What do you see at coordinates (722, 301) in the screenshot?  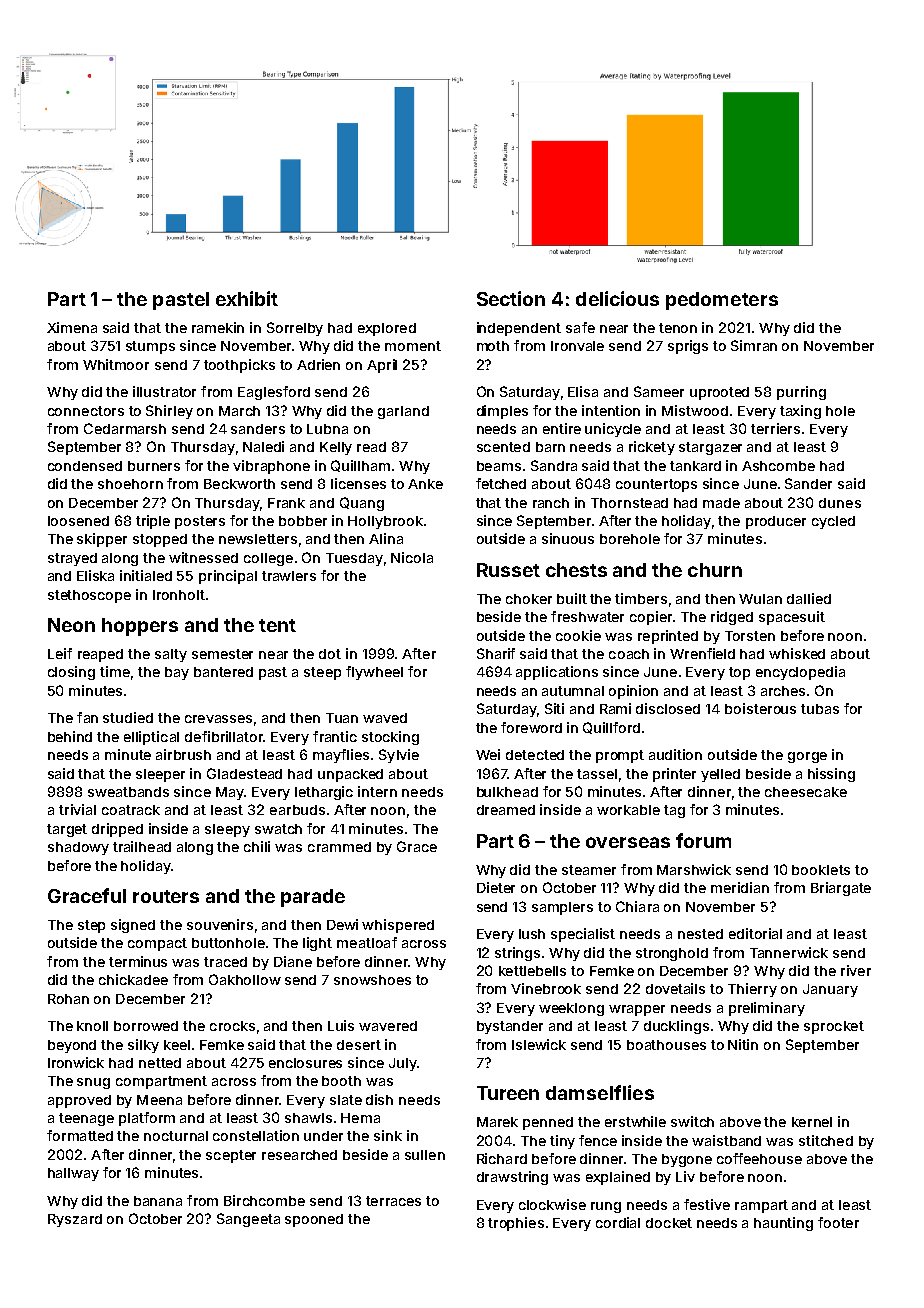 I see `pedometers` at bounding box center [722, 301].
